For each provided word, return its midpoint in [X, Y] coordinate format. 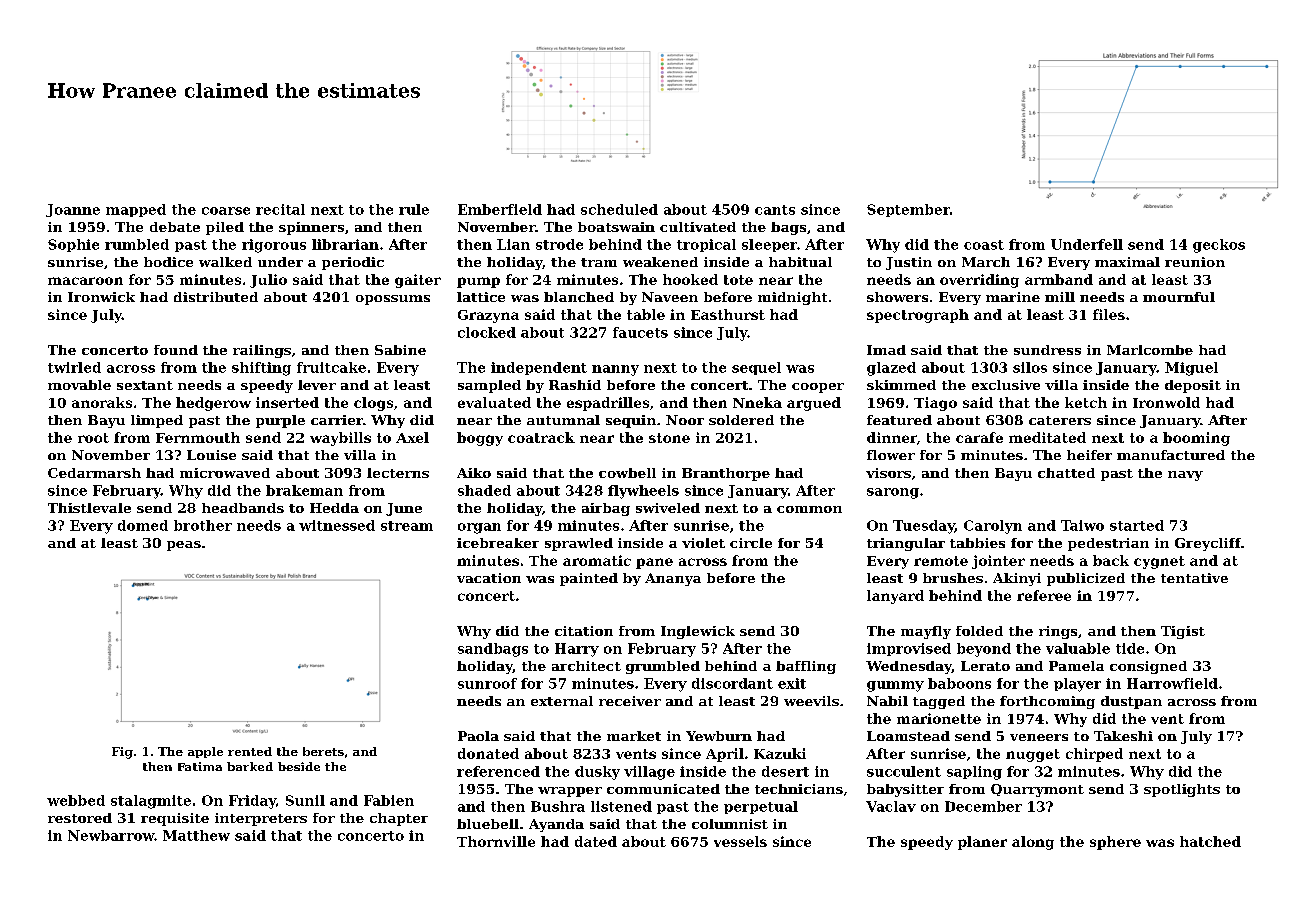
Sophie [73, 245]
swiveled [668, 508]
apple [205, 752]
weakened [660, 262]
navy [1185, 476]
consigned [1148, 667]
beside [299, 766]
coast [984, 245]
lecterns [398, 473]
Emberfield [500, 209]
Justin [909, 263]
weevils [811, 701]
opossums [393, 300]
